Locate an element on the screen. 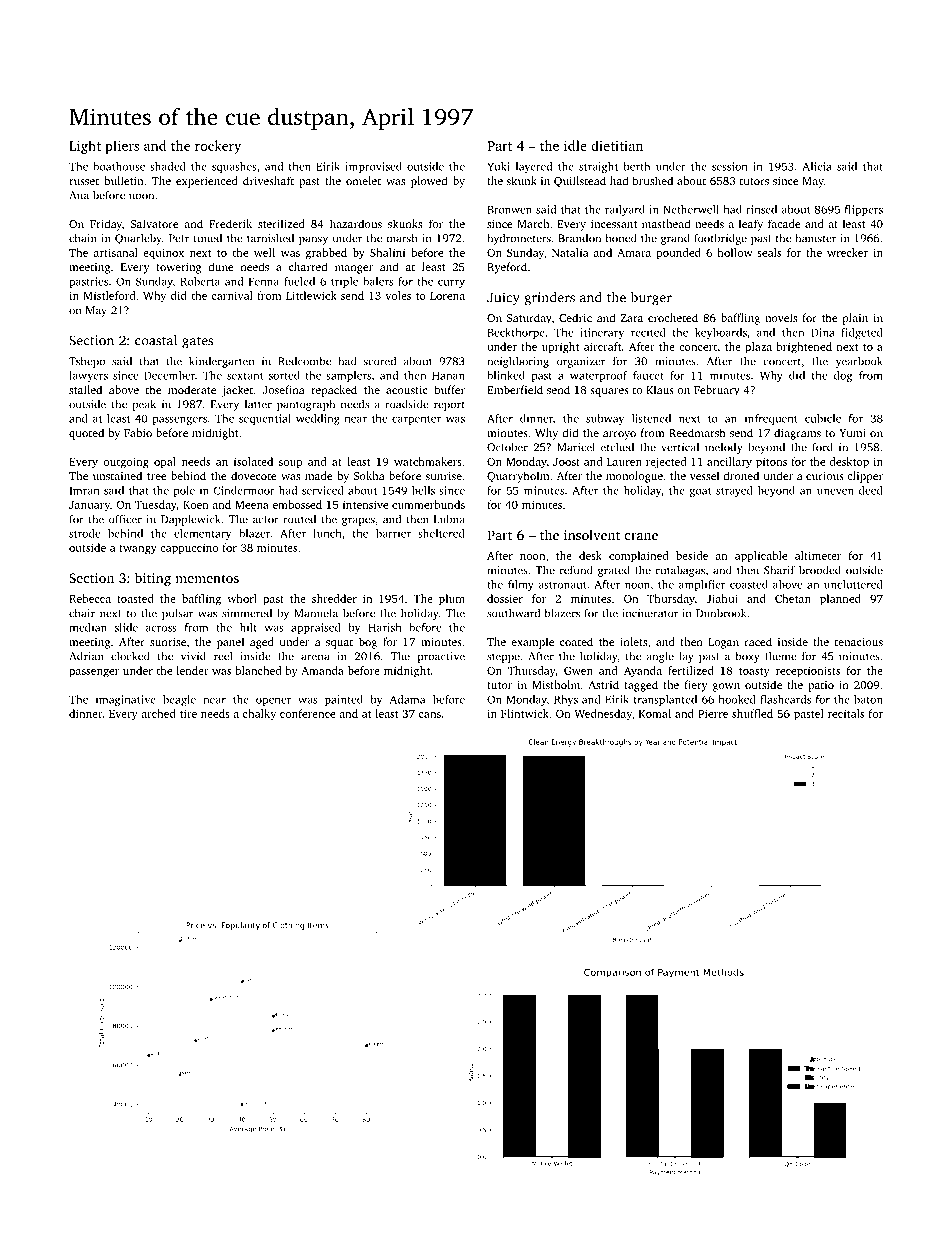 The height and width of the screenshot is (1233, 952). twangy is located at coordinates (138, 550).
